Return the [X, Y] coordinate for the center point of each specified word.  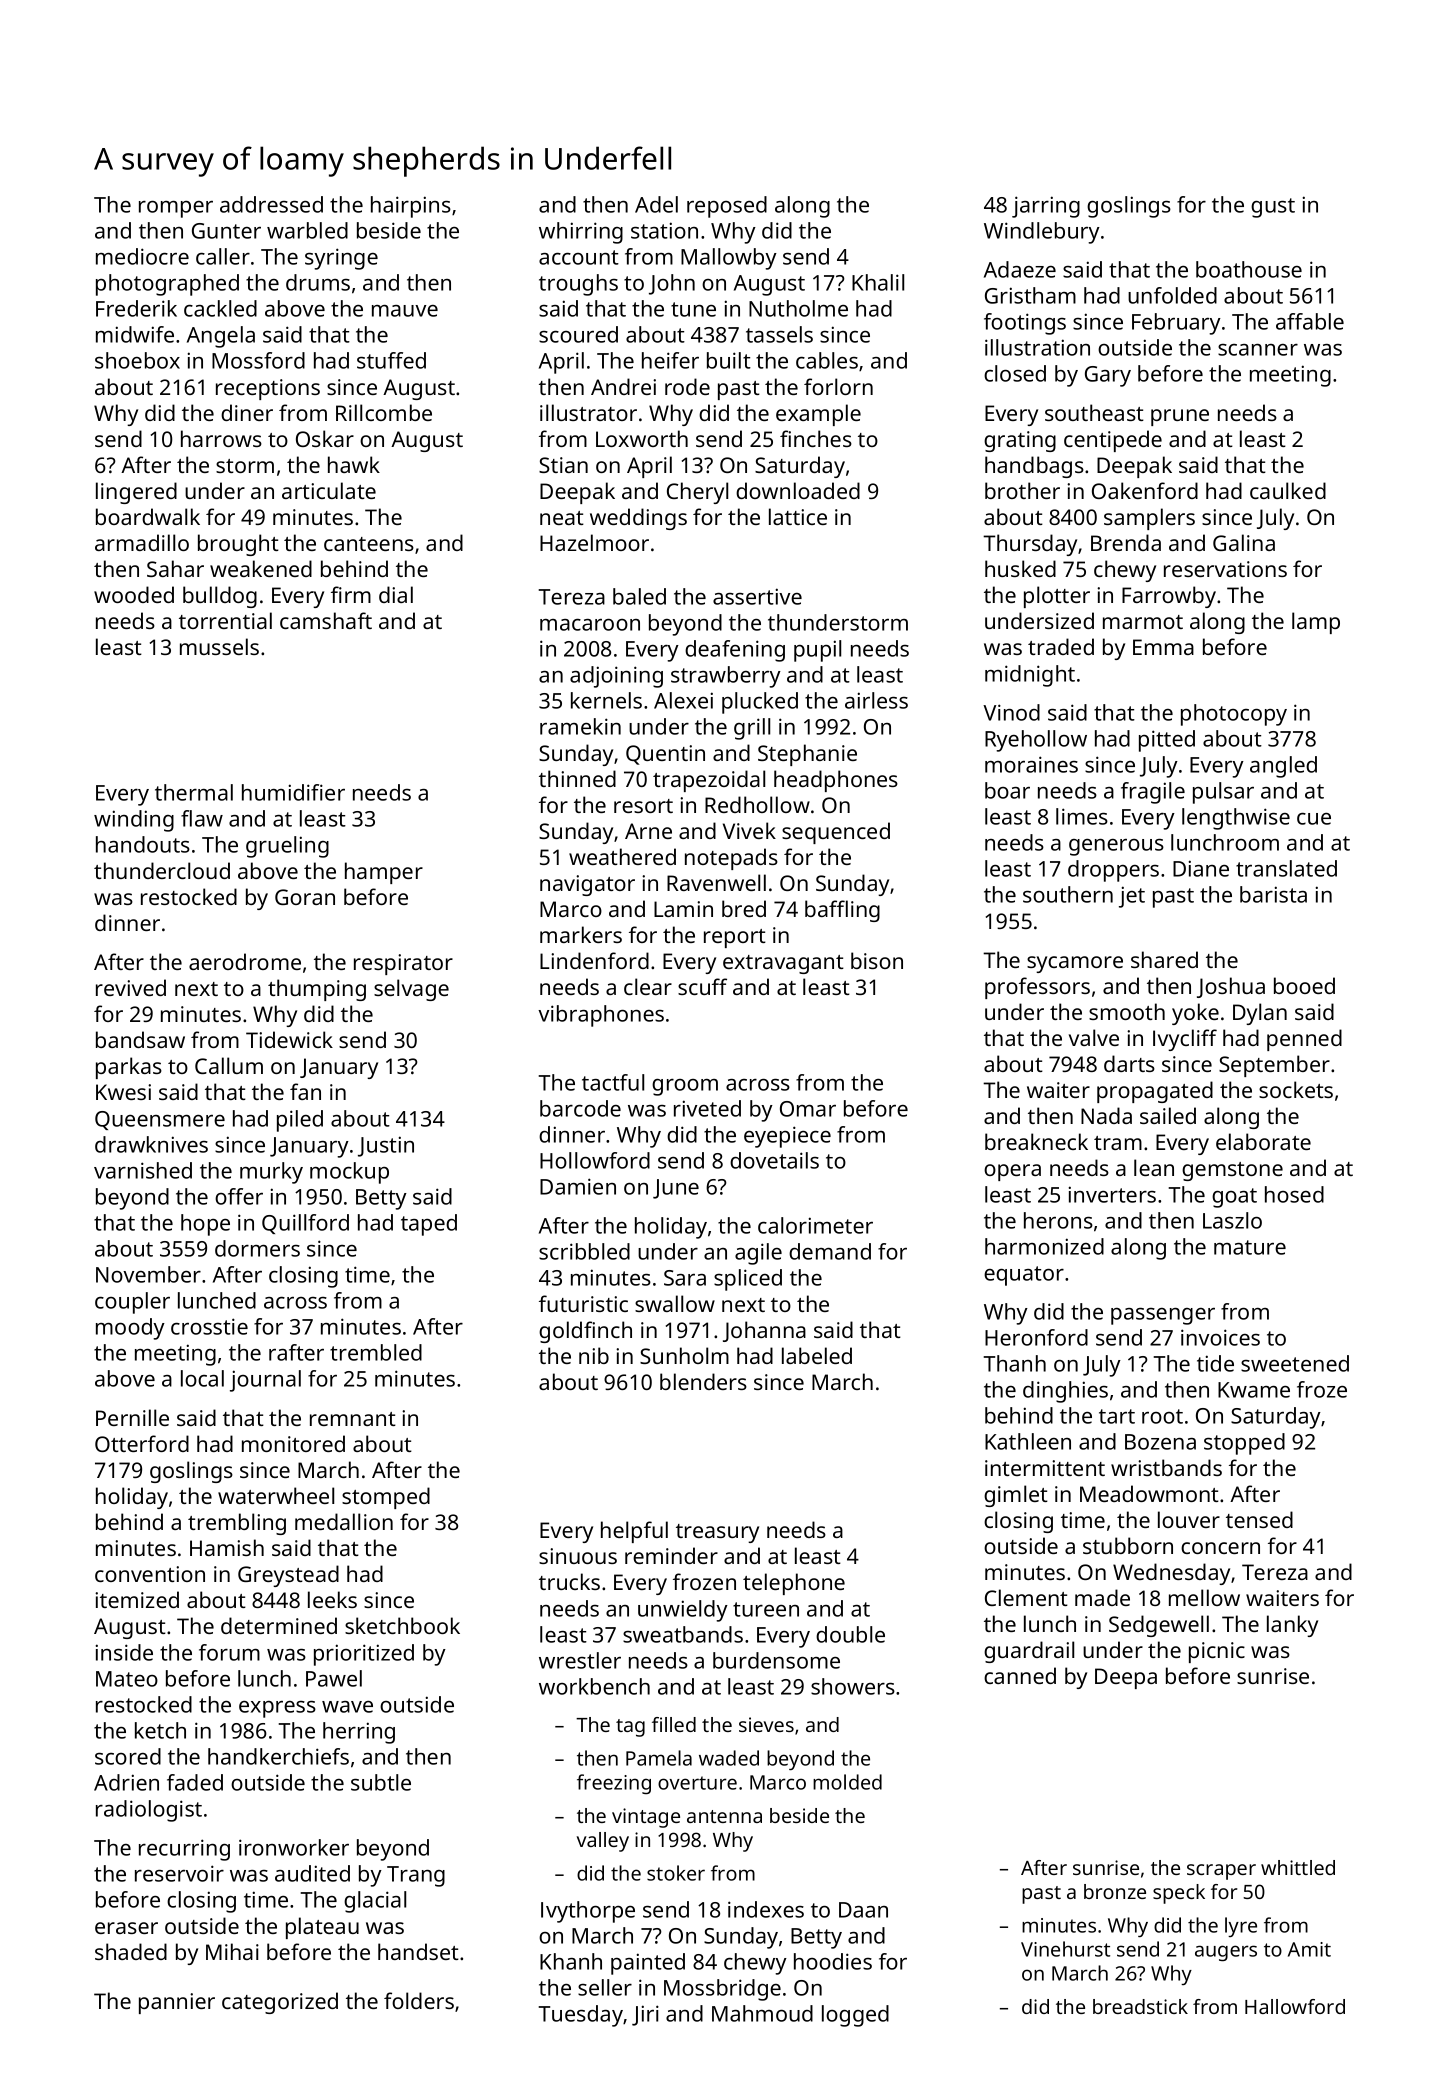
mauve [405, 311]
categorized [280, 2003]
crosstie [209, 1326]
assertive [757, 596]
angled [1283, 767]
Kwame [1254, 1390]
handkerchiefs [278, 1756]
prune [1180, 417]
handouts [143, 844]
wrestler [580, 1660]
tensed [1259, 1519]
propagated [1155, 1092]
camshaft [326, 620]
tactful [613, 1082]
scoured [578, 334]
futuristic [583, 1303]
